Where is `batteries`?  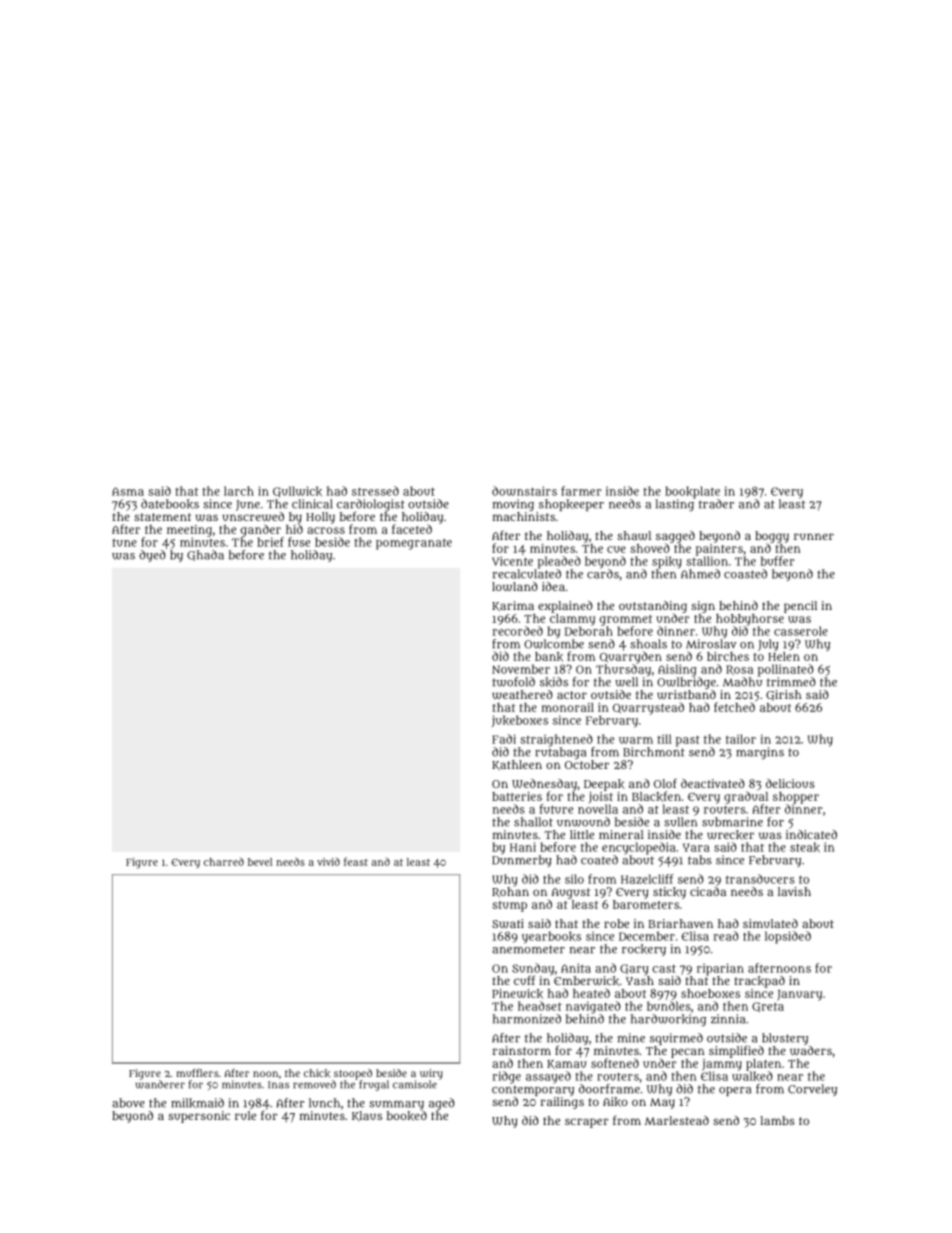
batteries is located at coordinates (517, 796).
